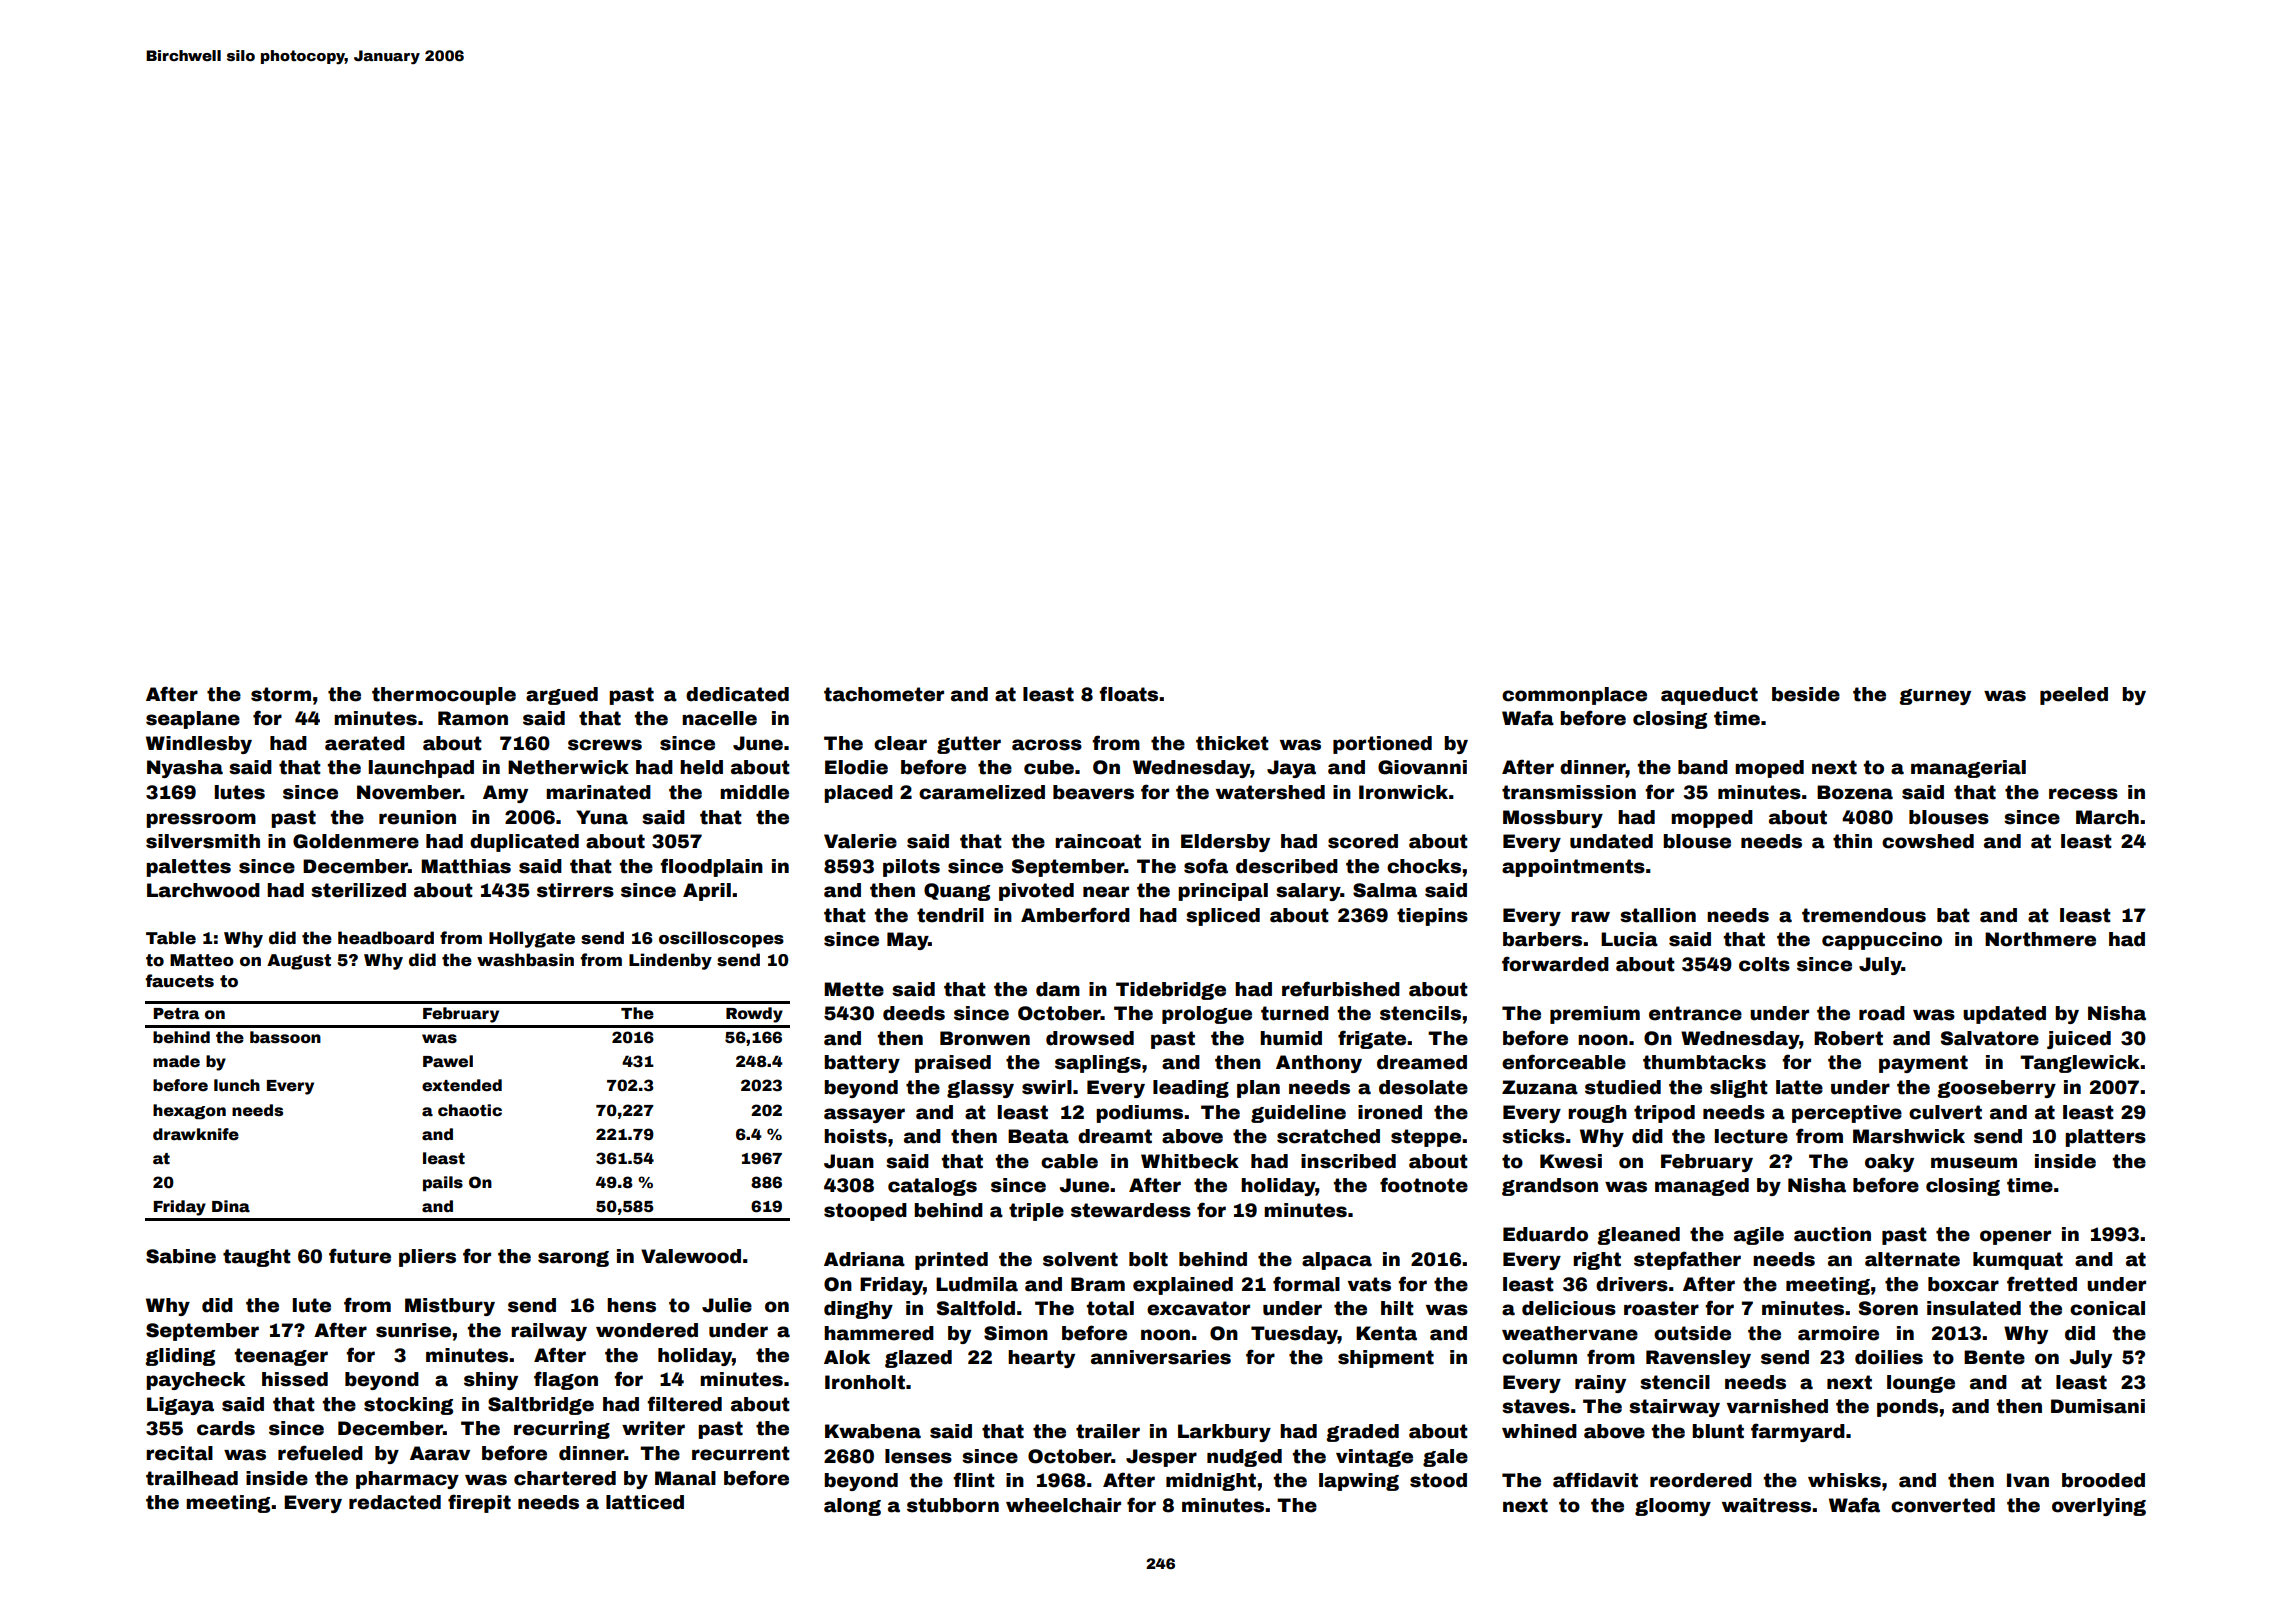 Image resolution: width=2292 pixels, height=1620 pixels. What do you see at coordinates (2107, 1308) in the page?
I see `conical` at bounding box center [2107, 1308].
